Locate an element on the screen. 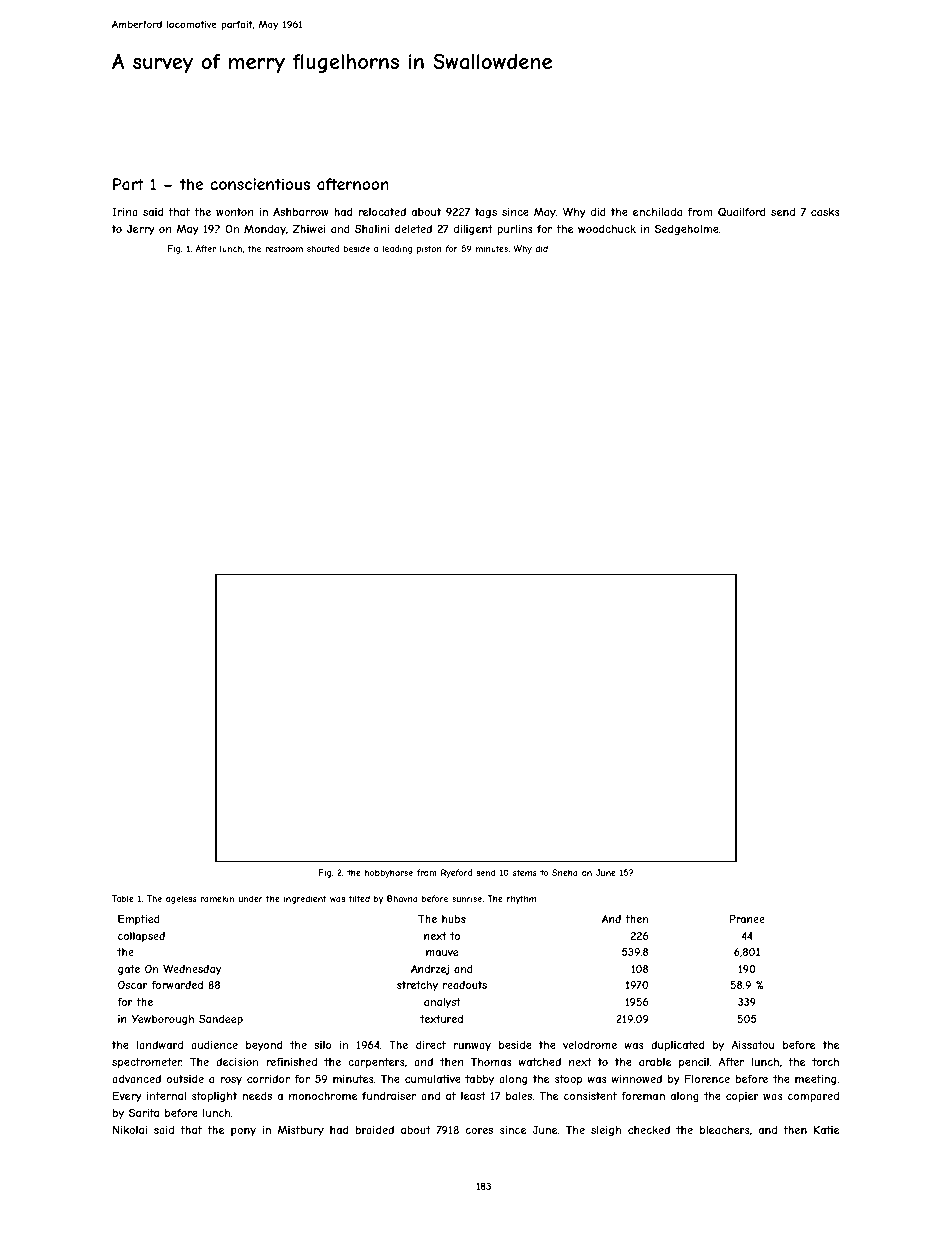  restroom is located at coordinates (284, 248).
